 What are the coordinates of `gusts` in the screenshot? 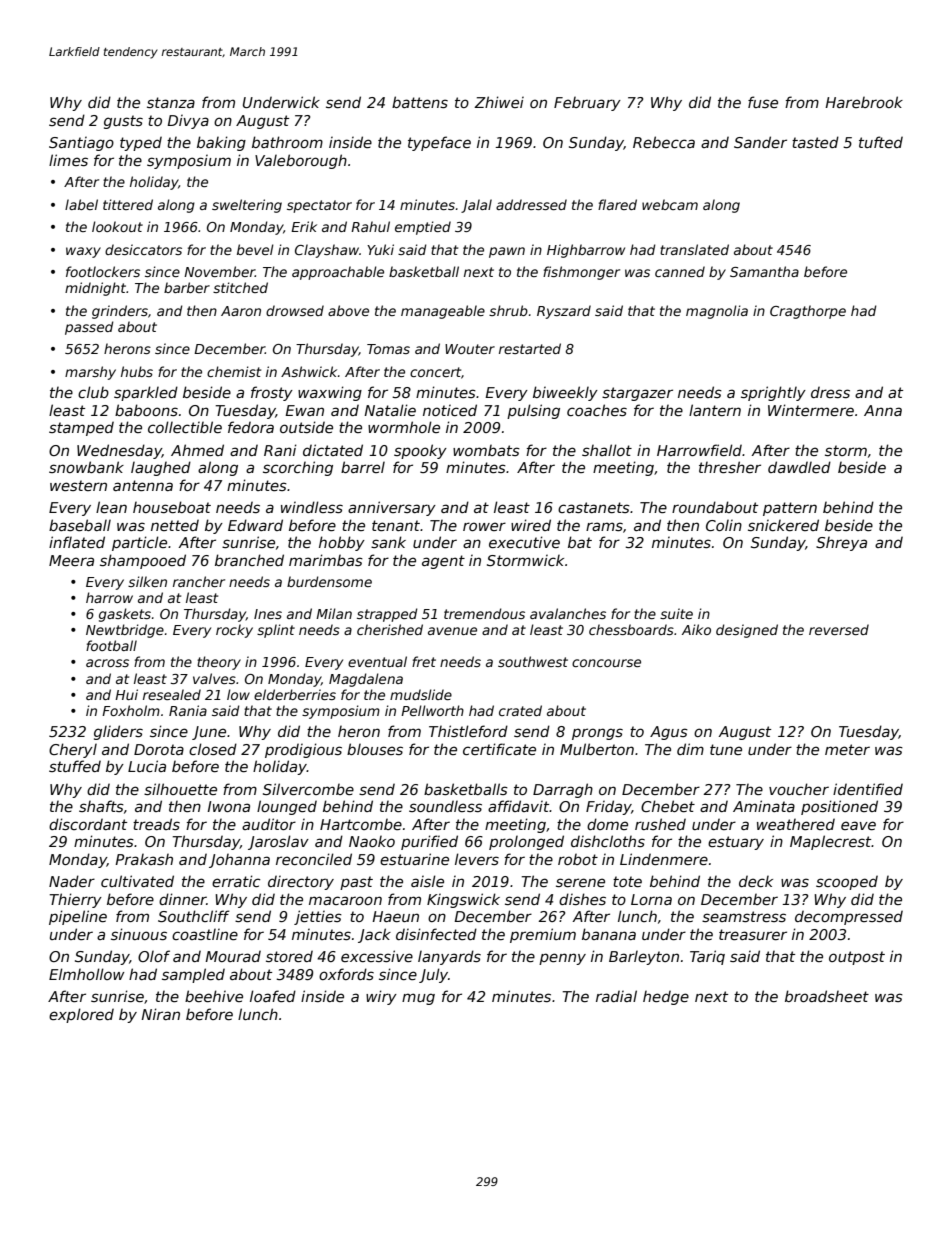 It's located at (123, 122).
